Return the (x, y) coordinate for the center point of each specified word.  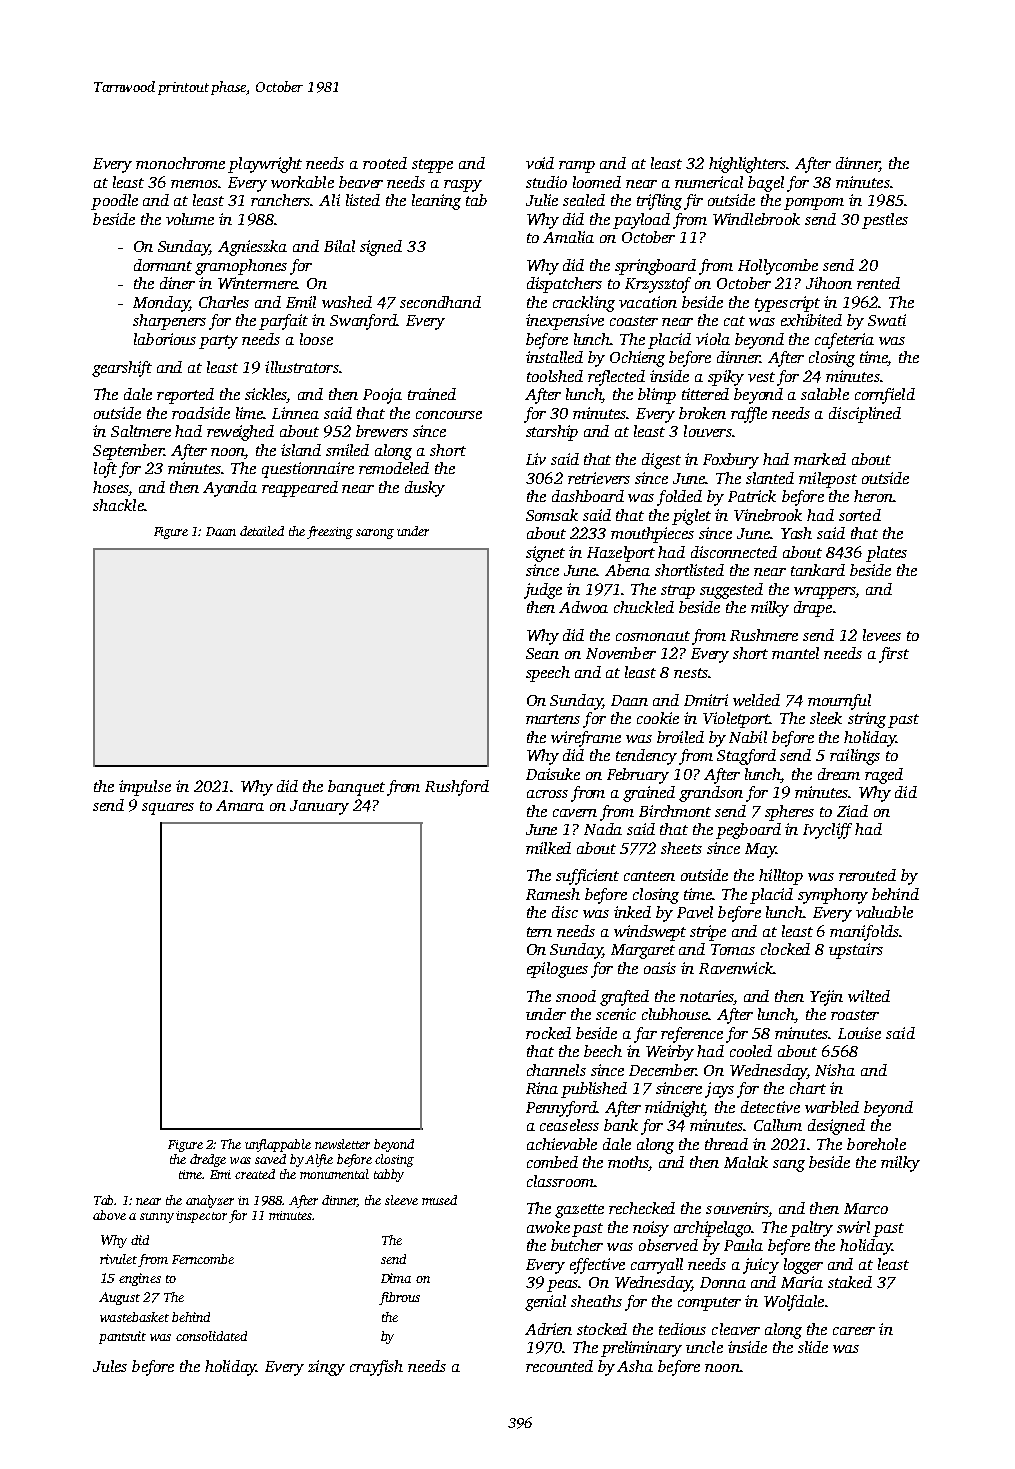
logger (803, 1266)
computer (709, 1304)
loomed (597, 182)
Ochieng (637, 359)
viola (713, 339)
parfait (283, 322)
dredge (208, 1160)
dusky (425, 489)
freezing (330, 532)
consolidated (211, 1336)
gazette (579, 1211)
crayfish (376, 1368)
